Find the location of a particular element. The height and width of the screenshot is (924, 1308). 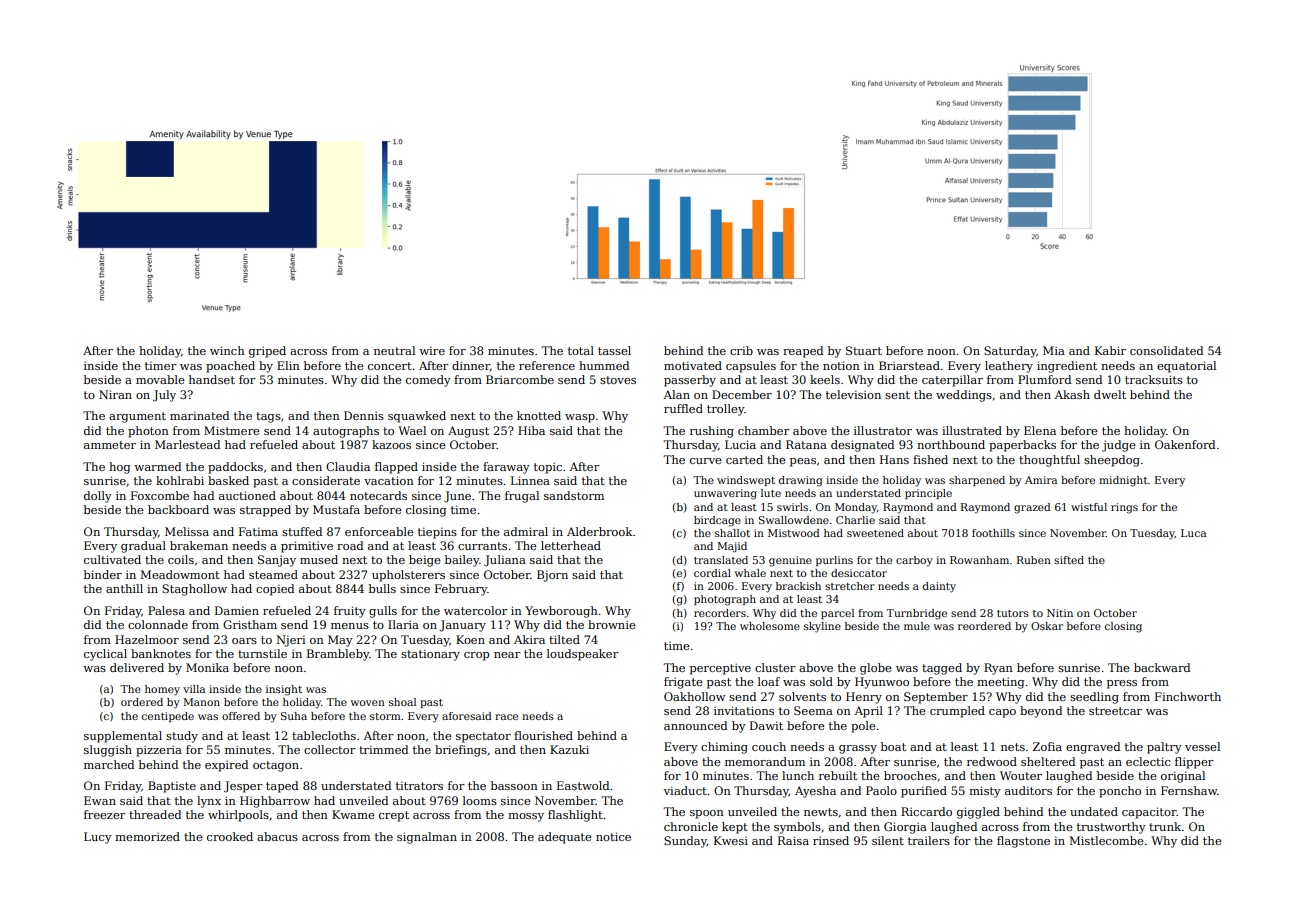

currants is located at coordinates (482, 546).
